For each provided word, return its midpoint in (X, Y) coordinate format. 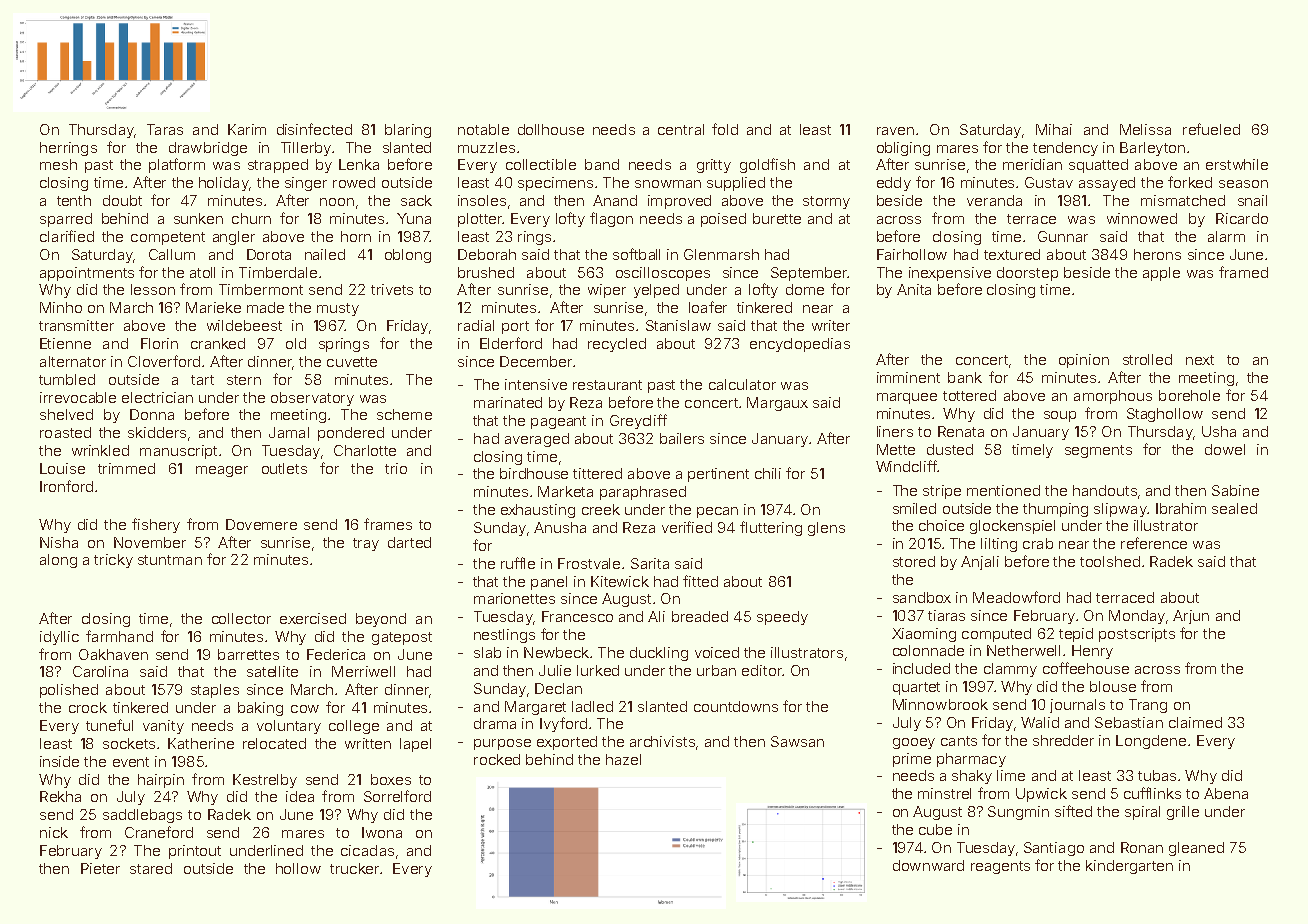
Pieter (100, 868)
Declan (558, 688)
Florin (159, 343)
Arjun (1191, 617)
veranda (994, 200)
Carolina (100, 671)
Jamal (289, 432)
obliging (903, 149)
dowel (1225, 449)
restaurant (607, 385)
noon (337, 202)
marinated (508, 402)
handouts (1105, 490)
